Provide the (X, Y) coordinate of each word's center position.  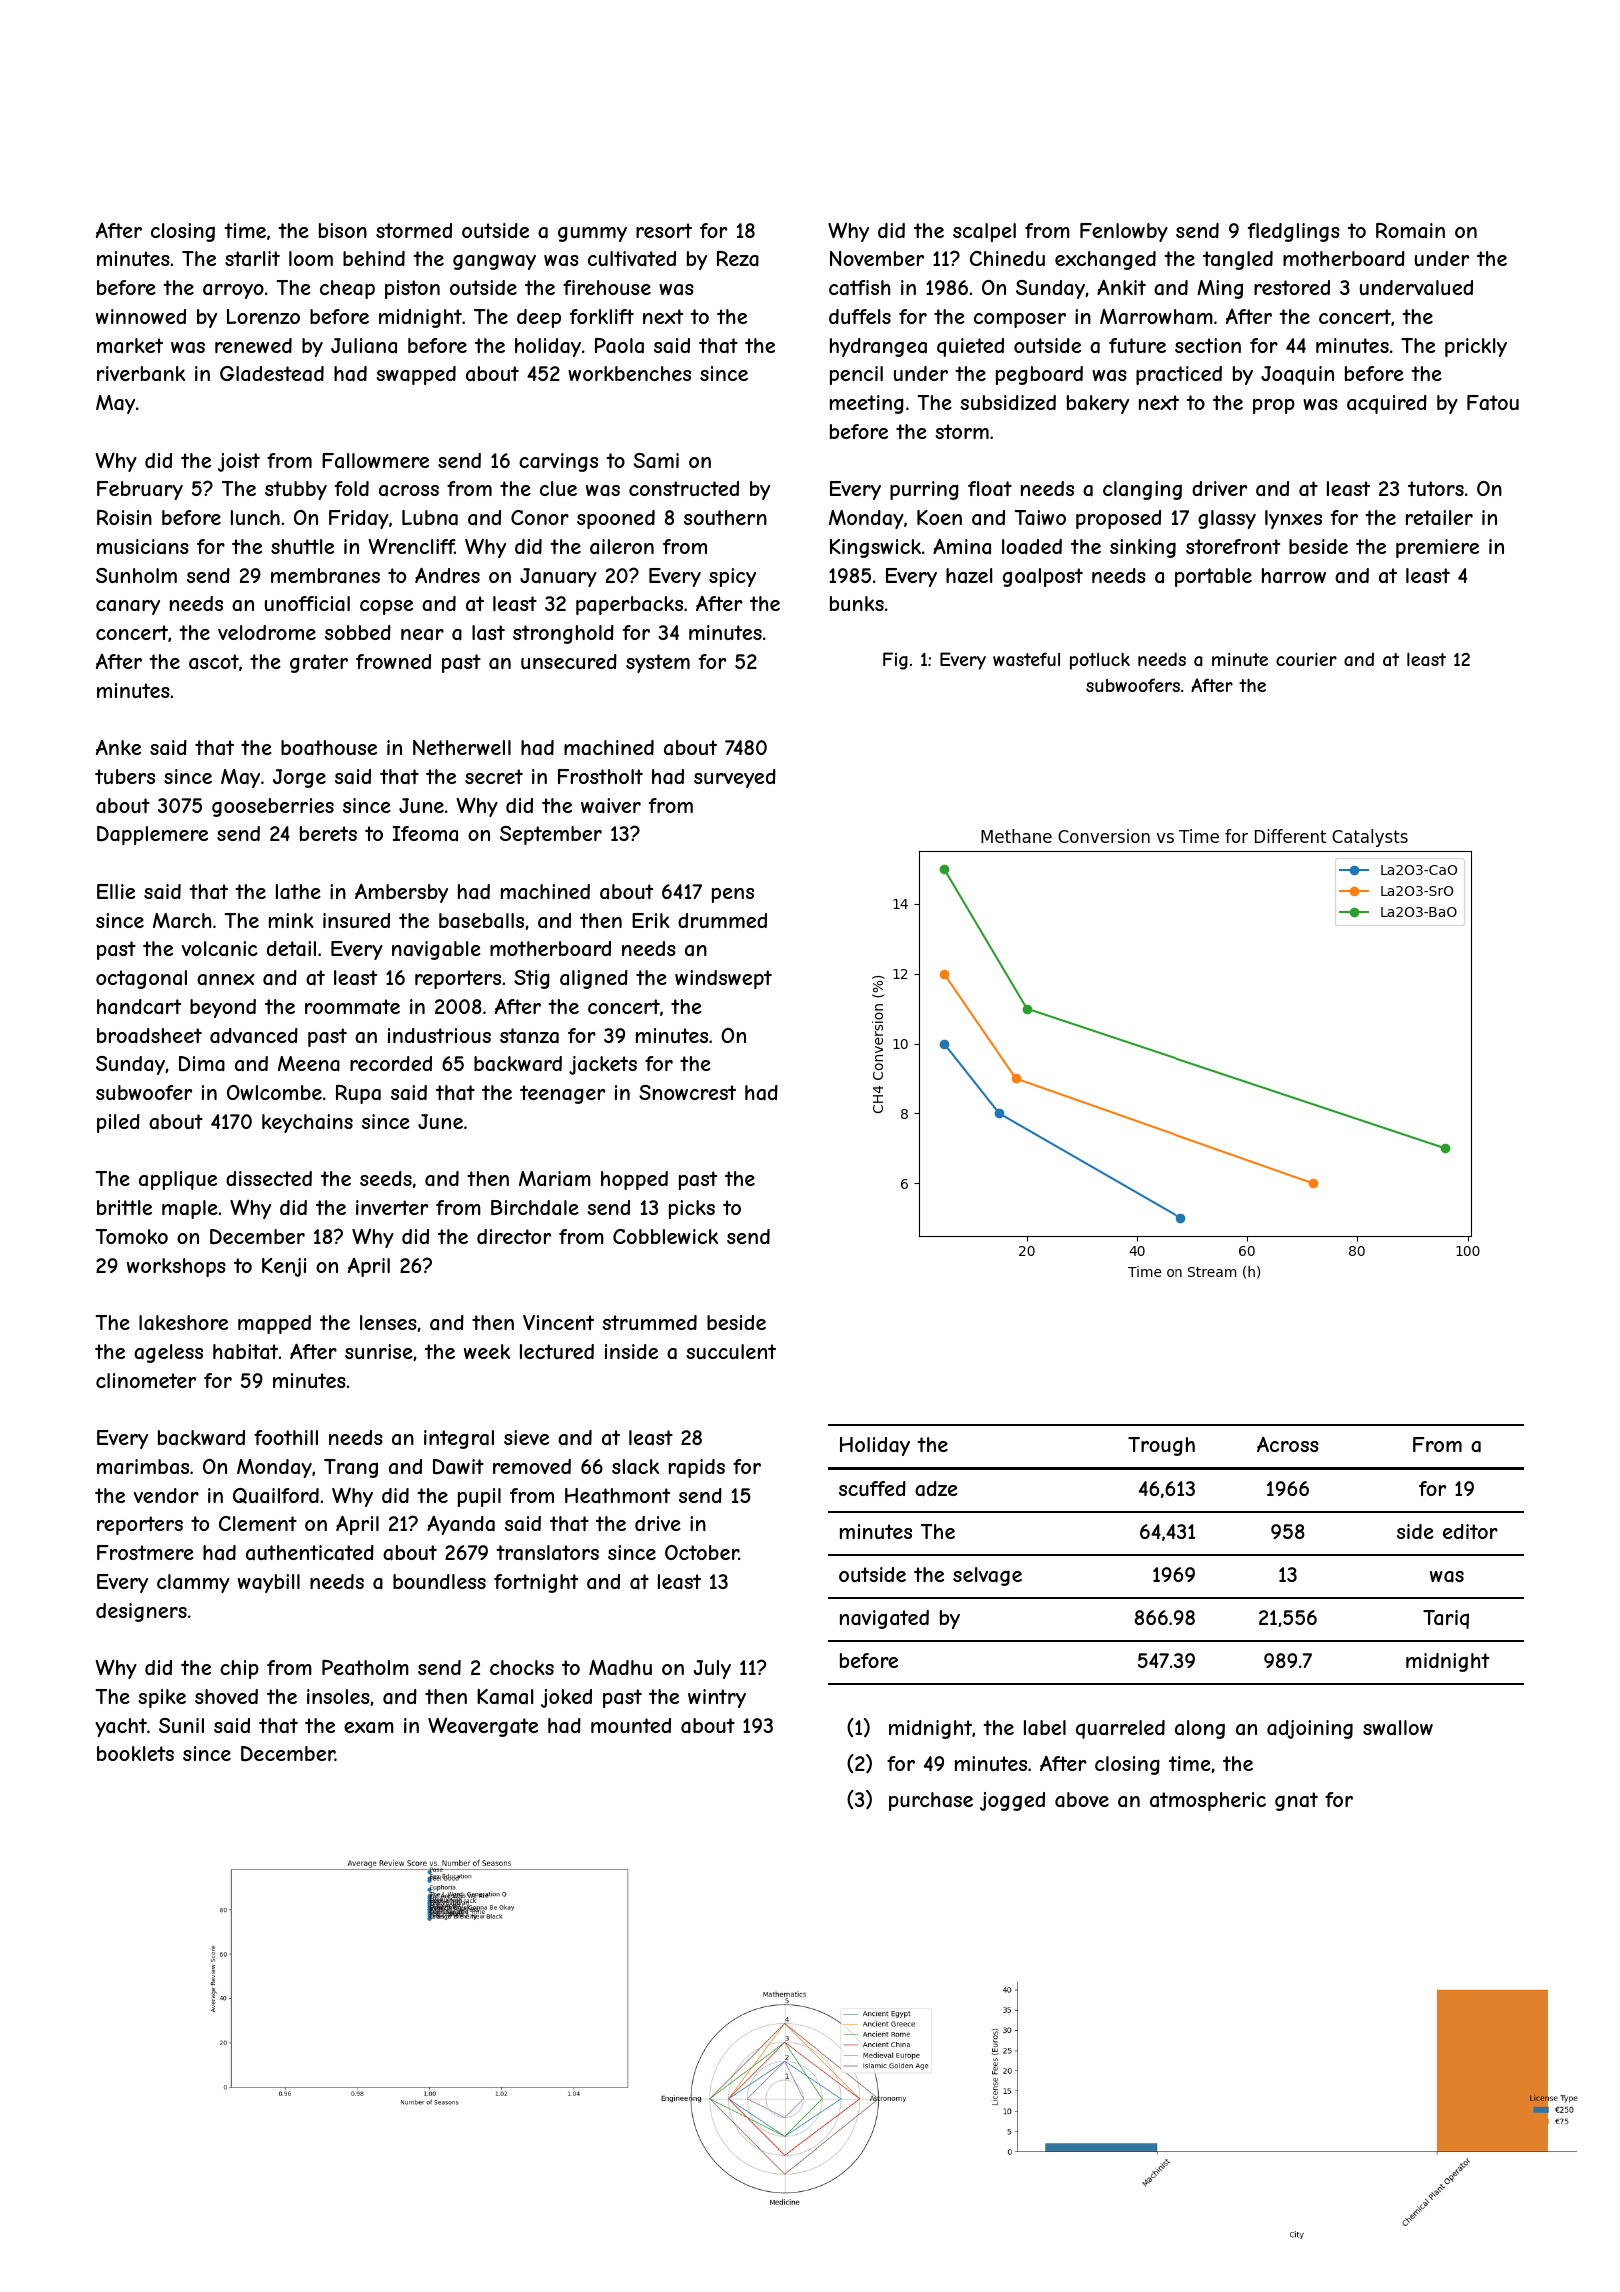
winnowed (141, 316)
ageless (168, 1353)
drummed (722, 920)
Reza (738, 259)
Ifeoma (425, 833)
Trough (1161, 1446)
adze (936, 1489)
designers (141, 1612)
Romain (1410, 230)
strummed (649, 1322)
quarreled (1120, 1729)
